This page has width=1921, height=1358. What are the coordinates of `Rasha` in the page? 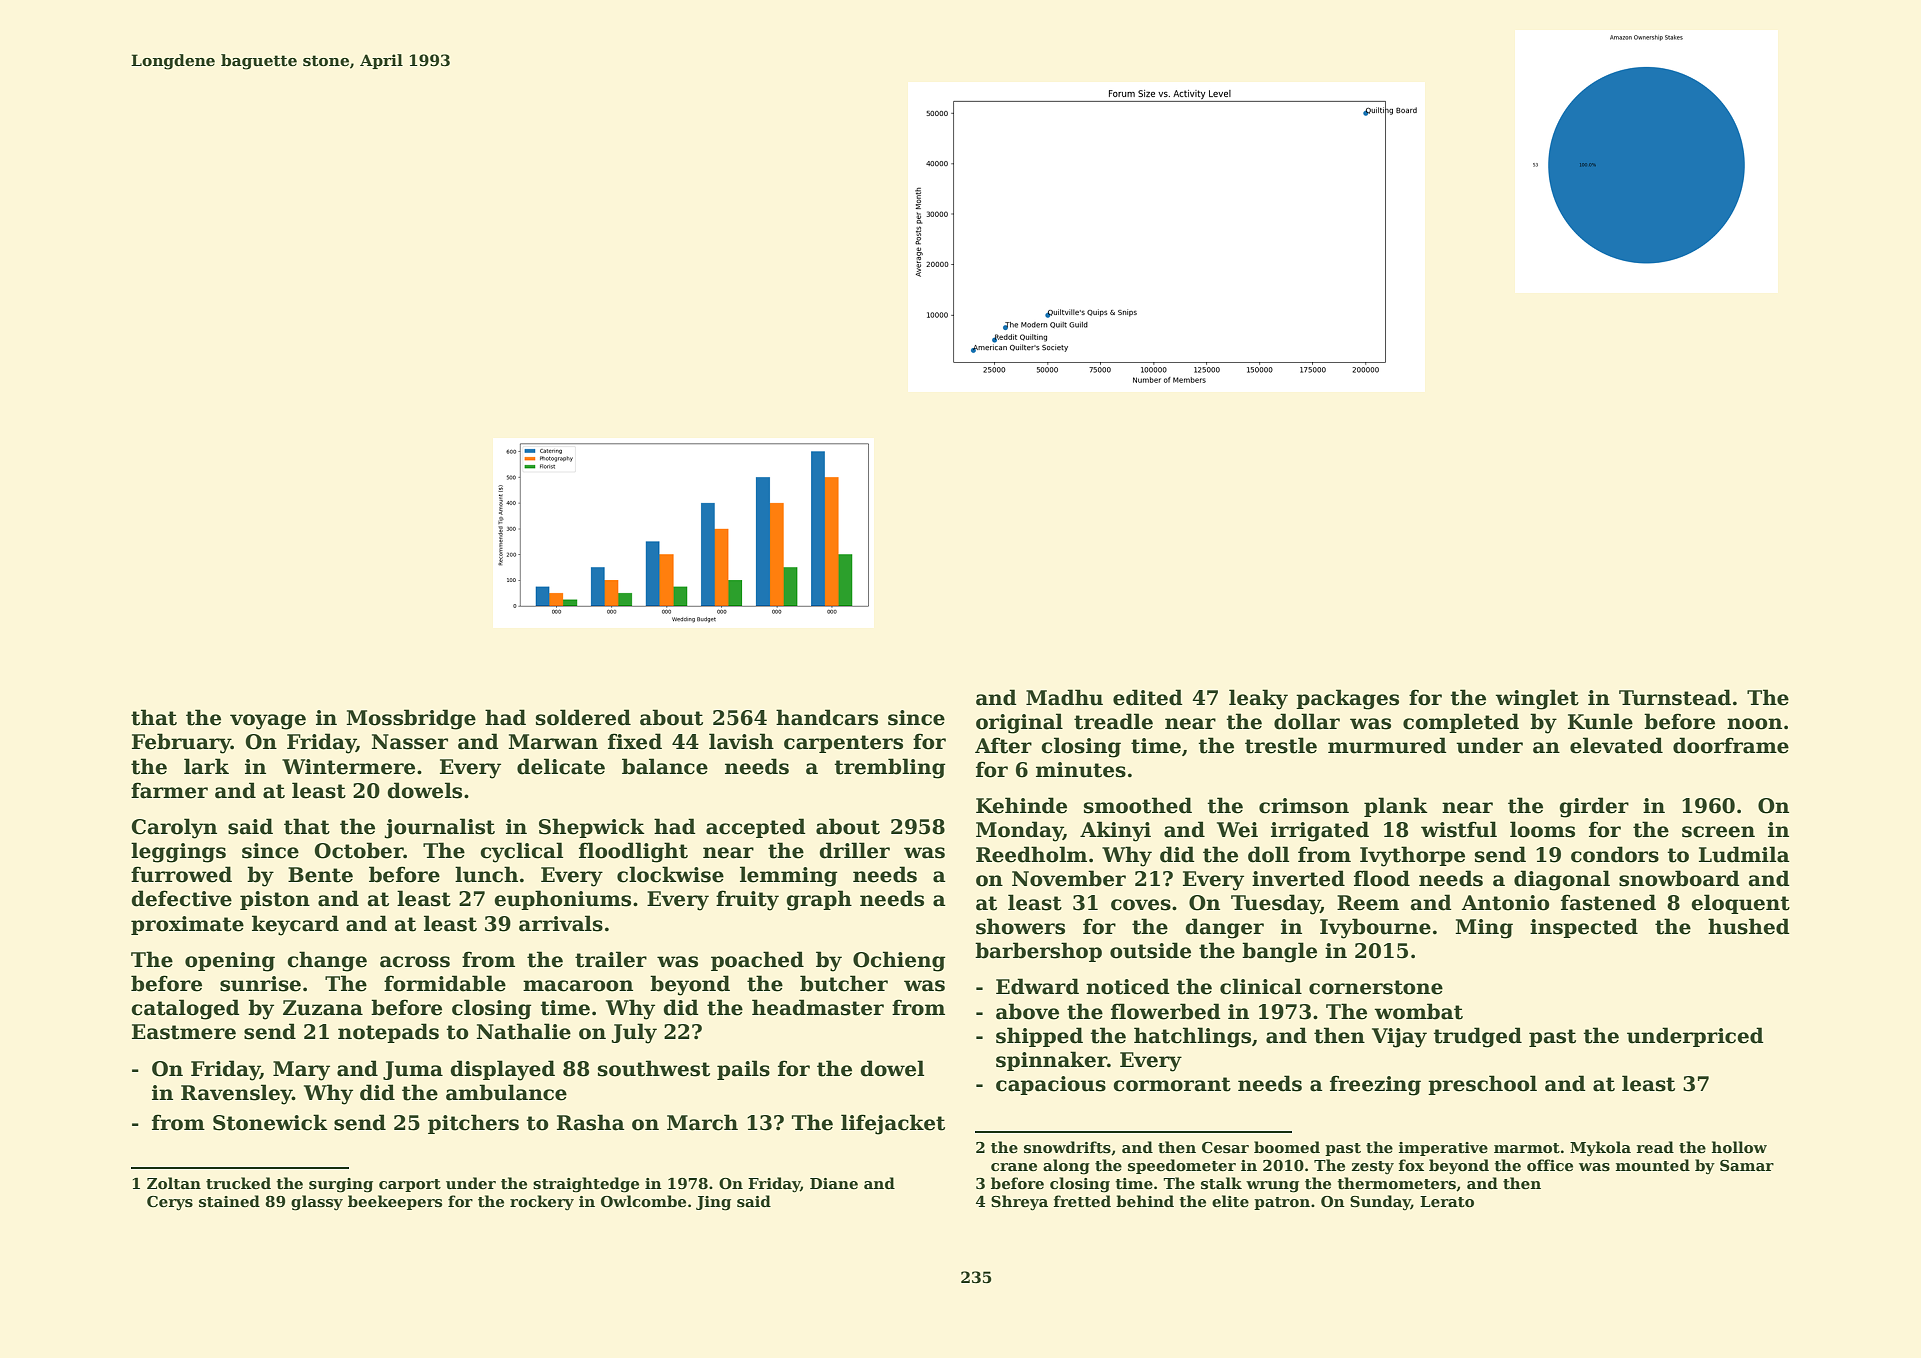 It's located at (591, 1122).
